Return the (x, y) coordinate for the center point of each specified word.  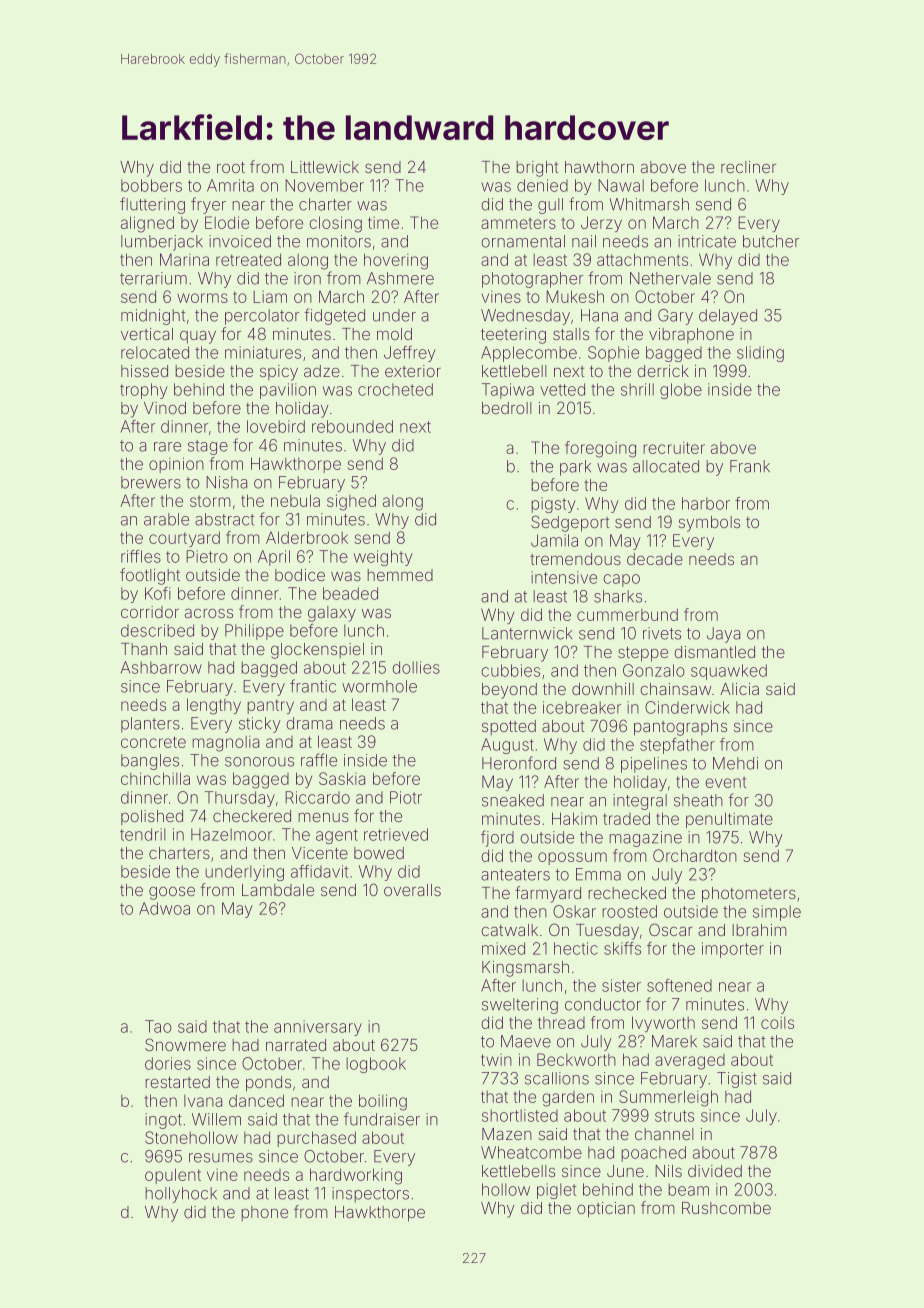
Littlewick (325, 167)
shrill (637, 389)
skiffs (622, 948)
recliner (748, 167)
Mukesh (575, 296)
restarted (178, 1082)
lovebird (276, 426)
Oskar (574, 911)
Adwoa (164, 908)
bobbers (151, 185)
